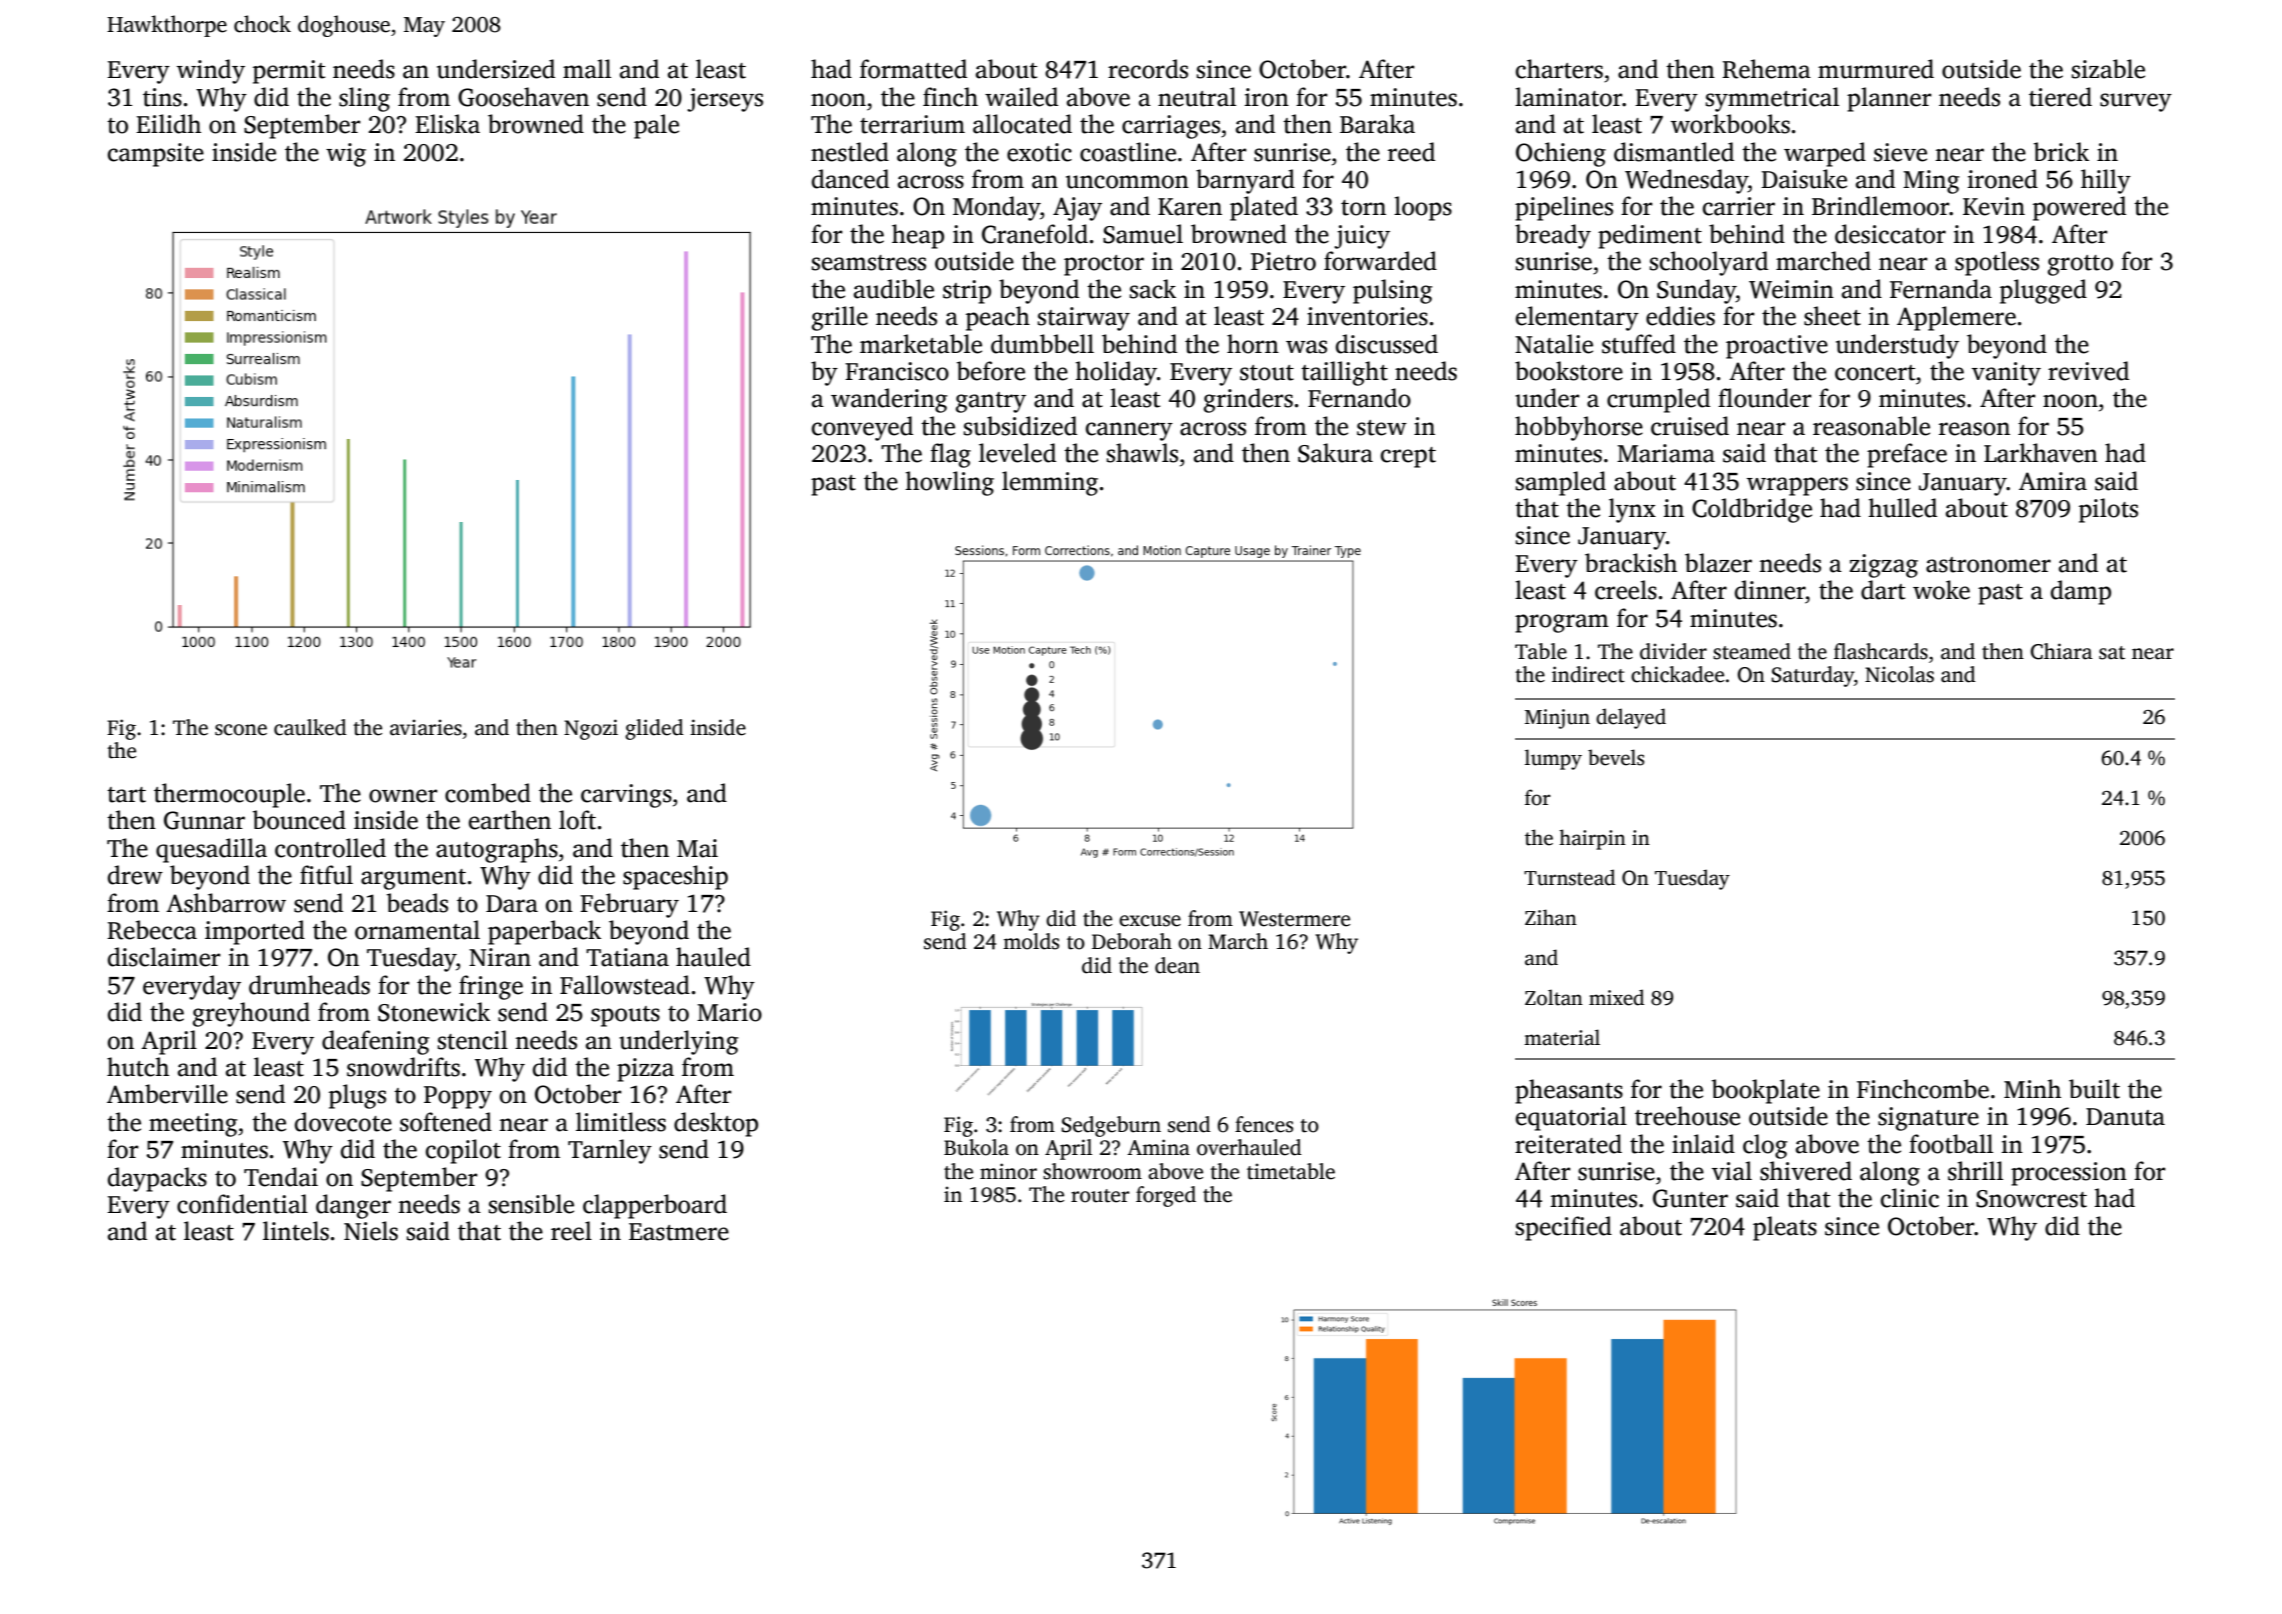 The width and height of the image is (2282, 1614). What do you see at coordinates (1881, 651) in the image?
I see `flashcards` at bounding box center [1881, 651].
